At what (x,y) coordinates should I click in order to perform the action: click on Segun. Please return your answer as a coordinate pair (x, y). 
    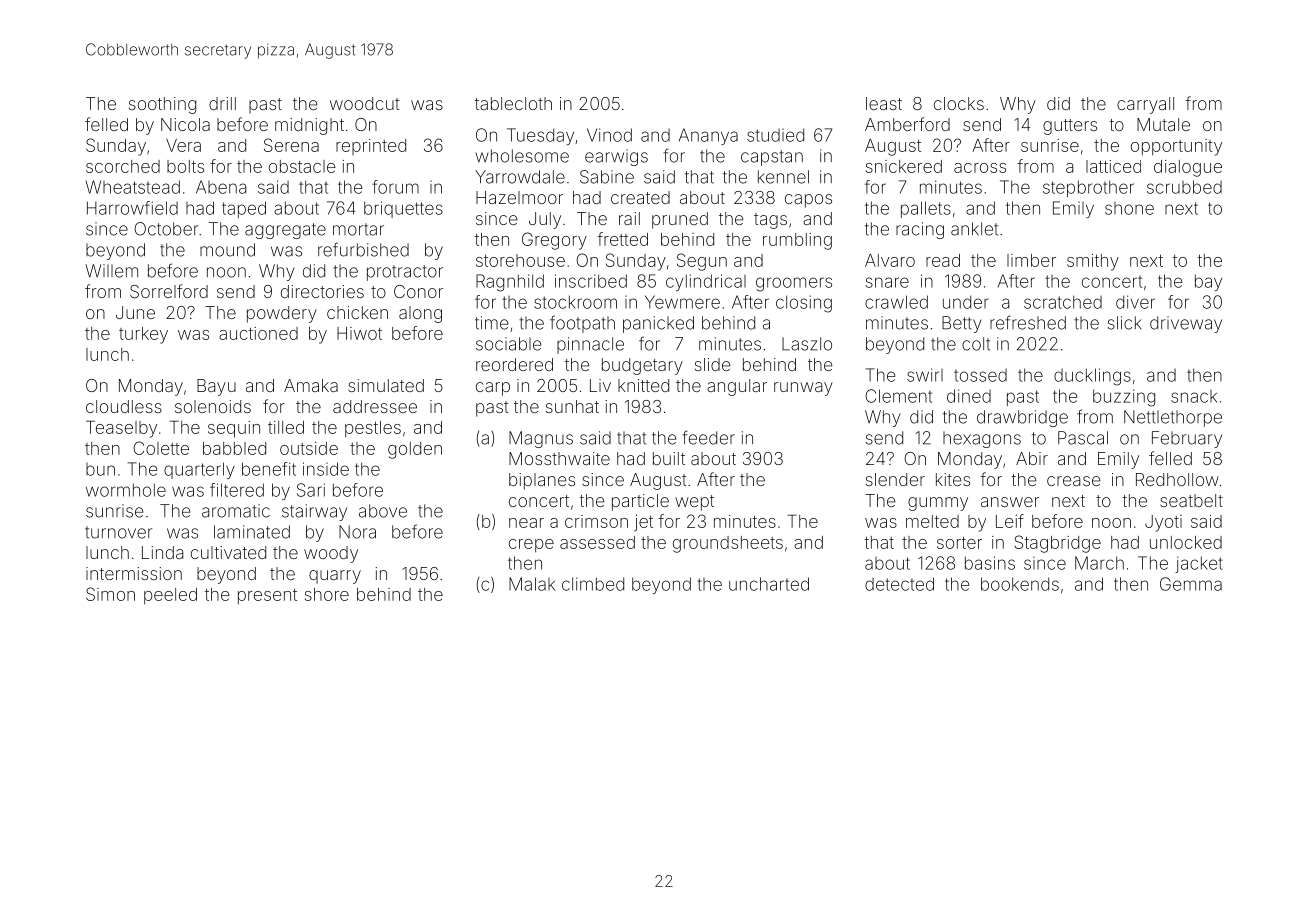
    Looking at the image, I should click on (702, 262).
